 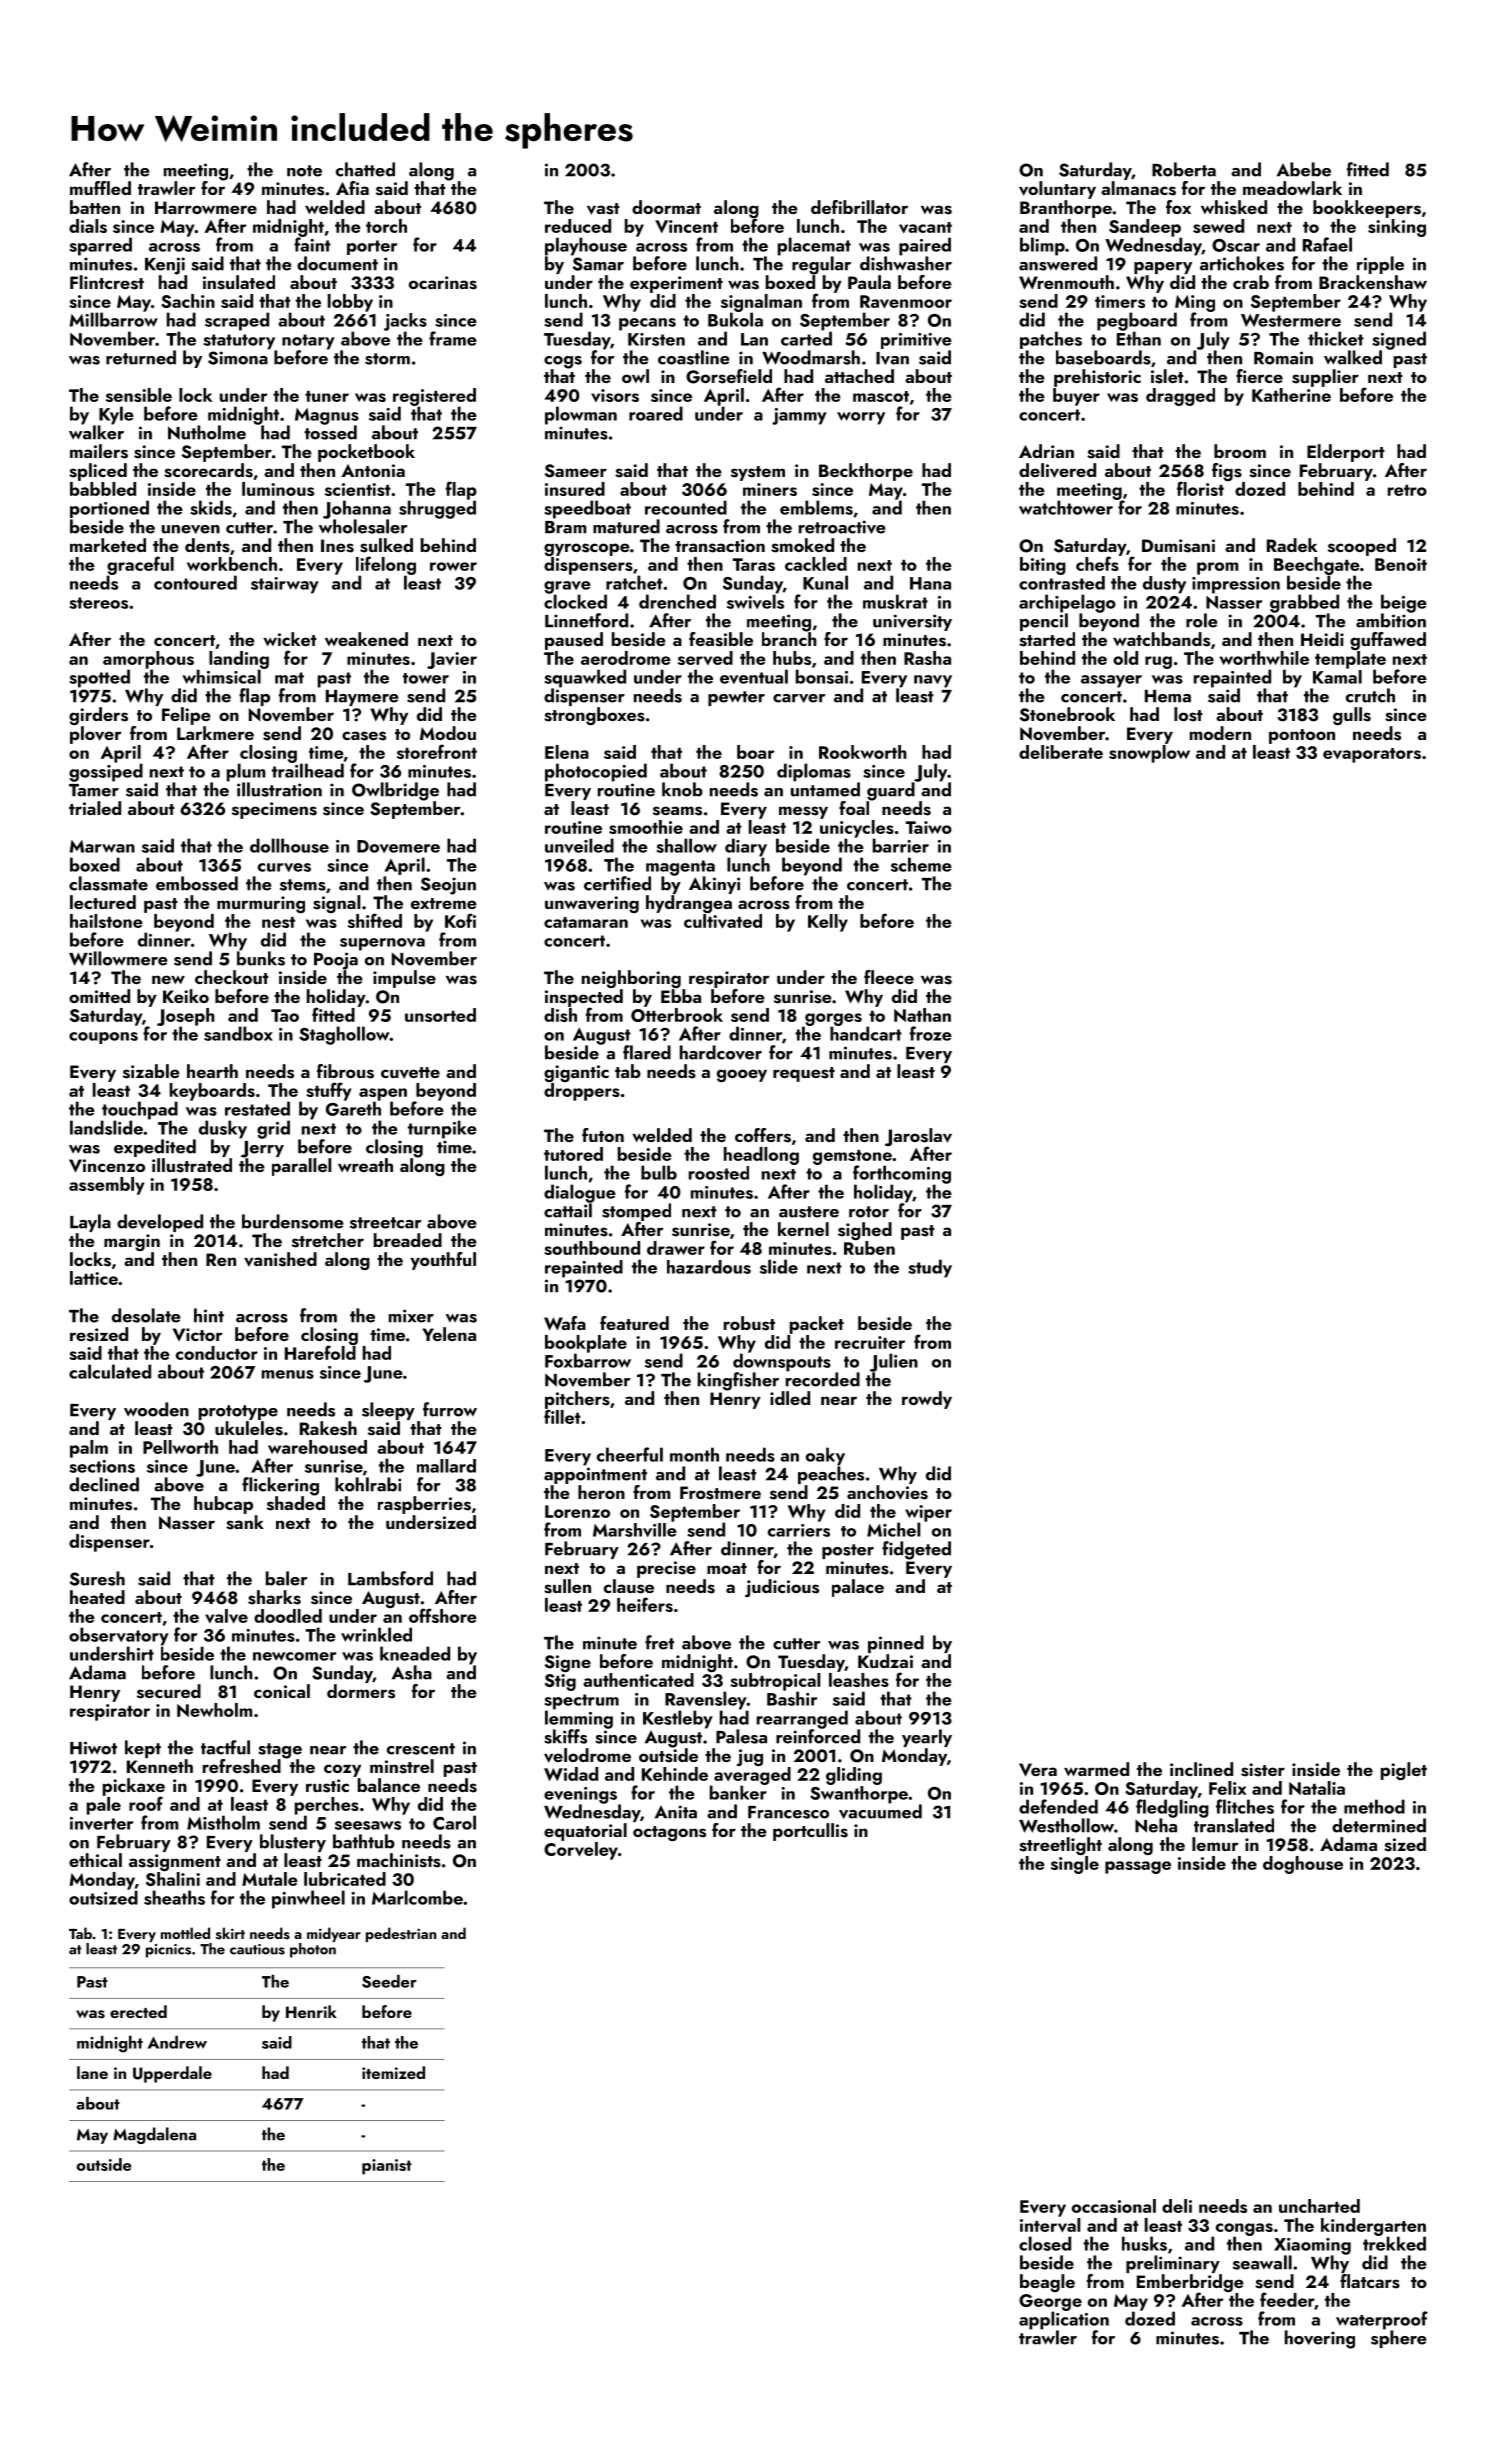 I want to click on froze, so click(x=931, y=1033).
